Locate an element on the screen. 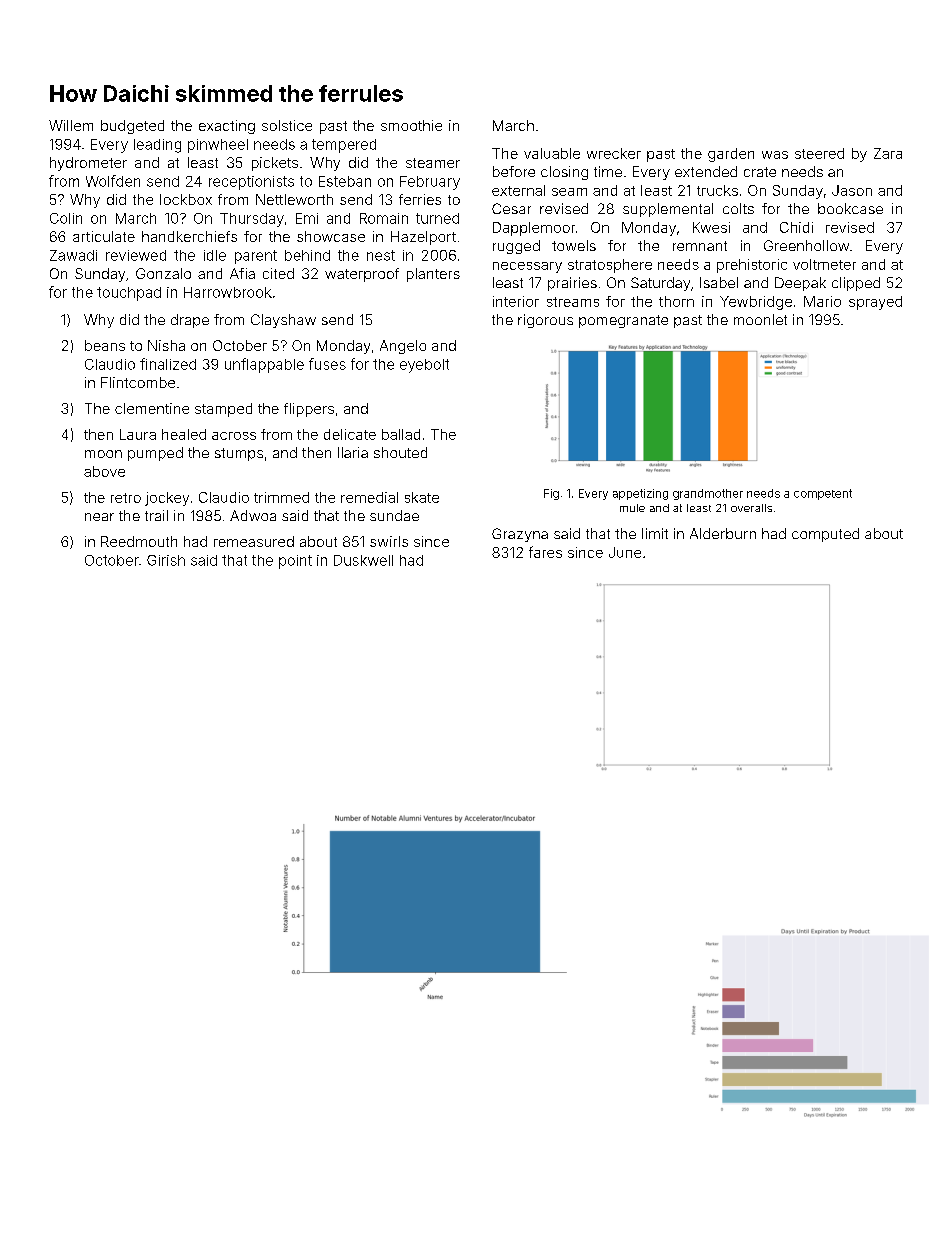 This screenshot has height=1233, width=952. grandmother is located at coordinates (708, 494).
